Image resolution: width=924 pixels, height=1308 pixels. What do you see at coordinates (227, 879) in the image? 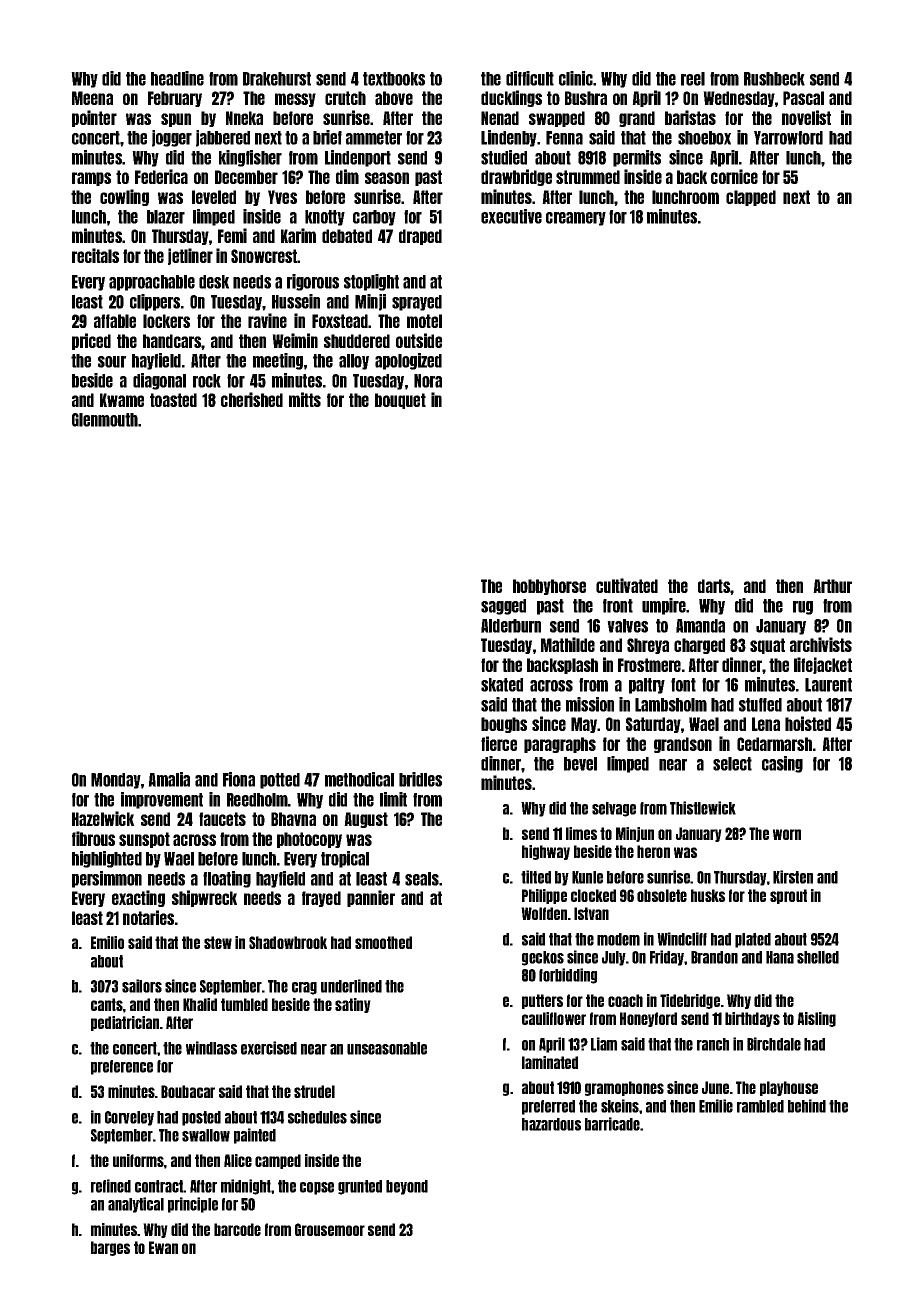
I see `floating` at bounding box center [227, 879].
